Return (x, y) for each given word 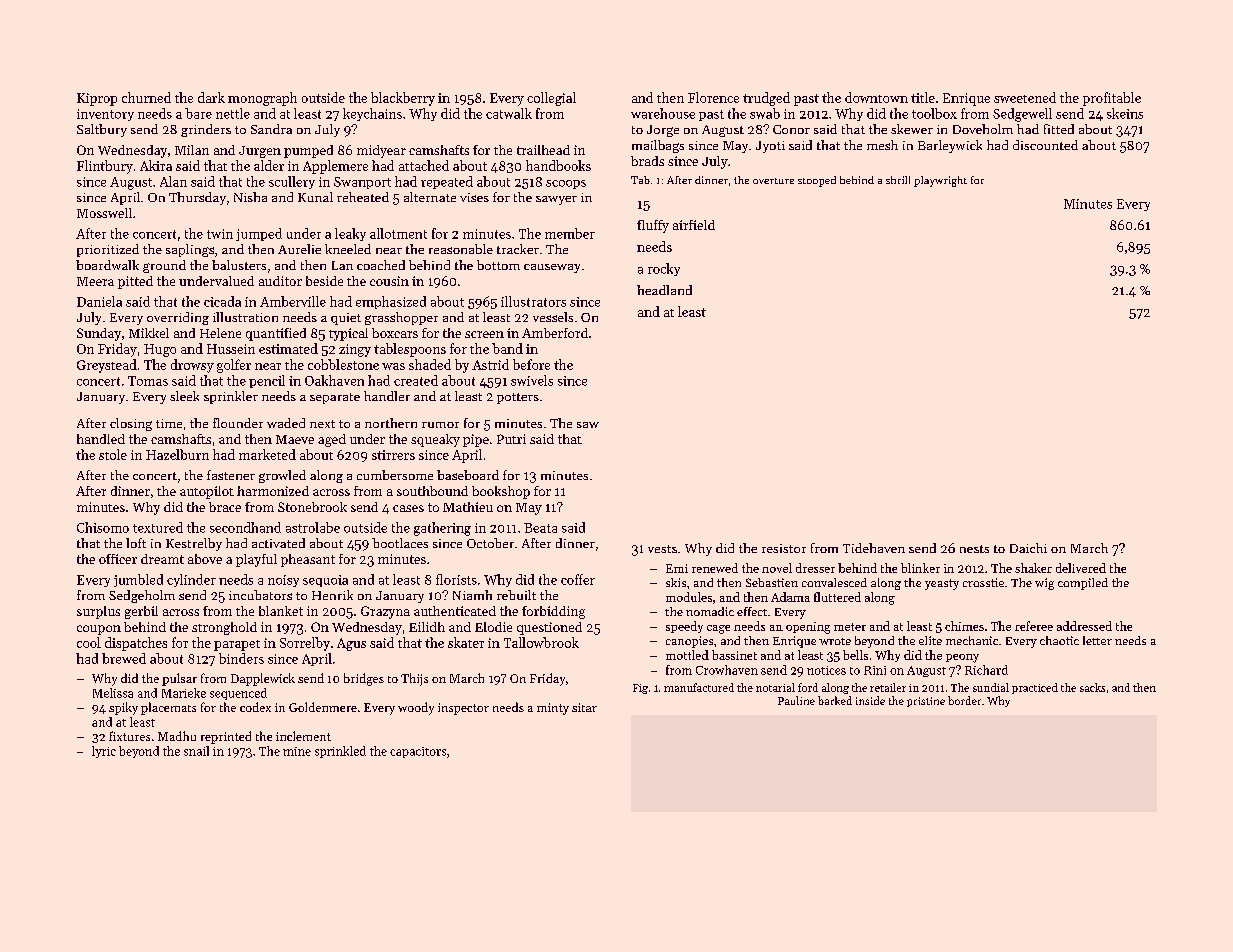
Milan (192, 150)
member (570, 233)
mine (297, 751)
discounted (1045, 145)
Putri (511, 439)
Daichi (1028, 548)
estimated (288, 348)
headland (664, 290)
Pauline (796, 700)
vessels (553, 317)
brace (225, 507)
